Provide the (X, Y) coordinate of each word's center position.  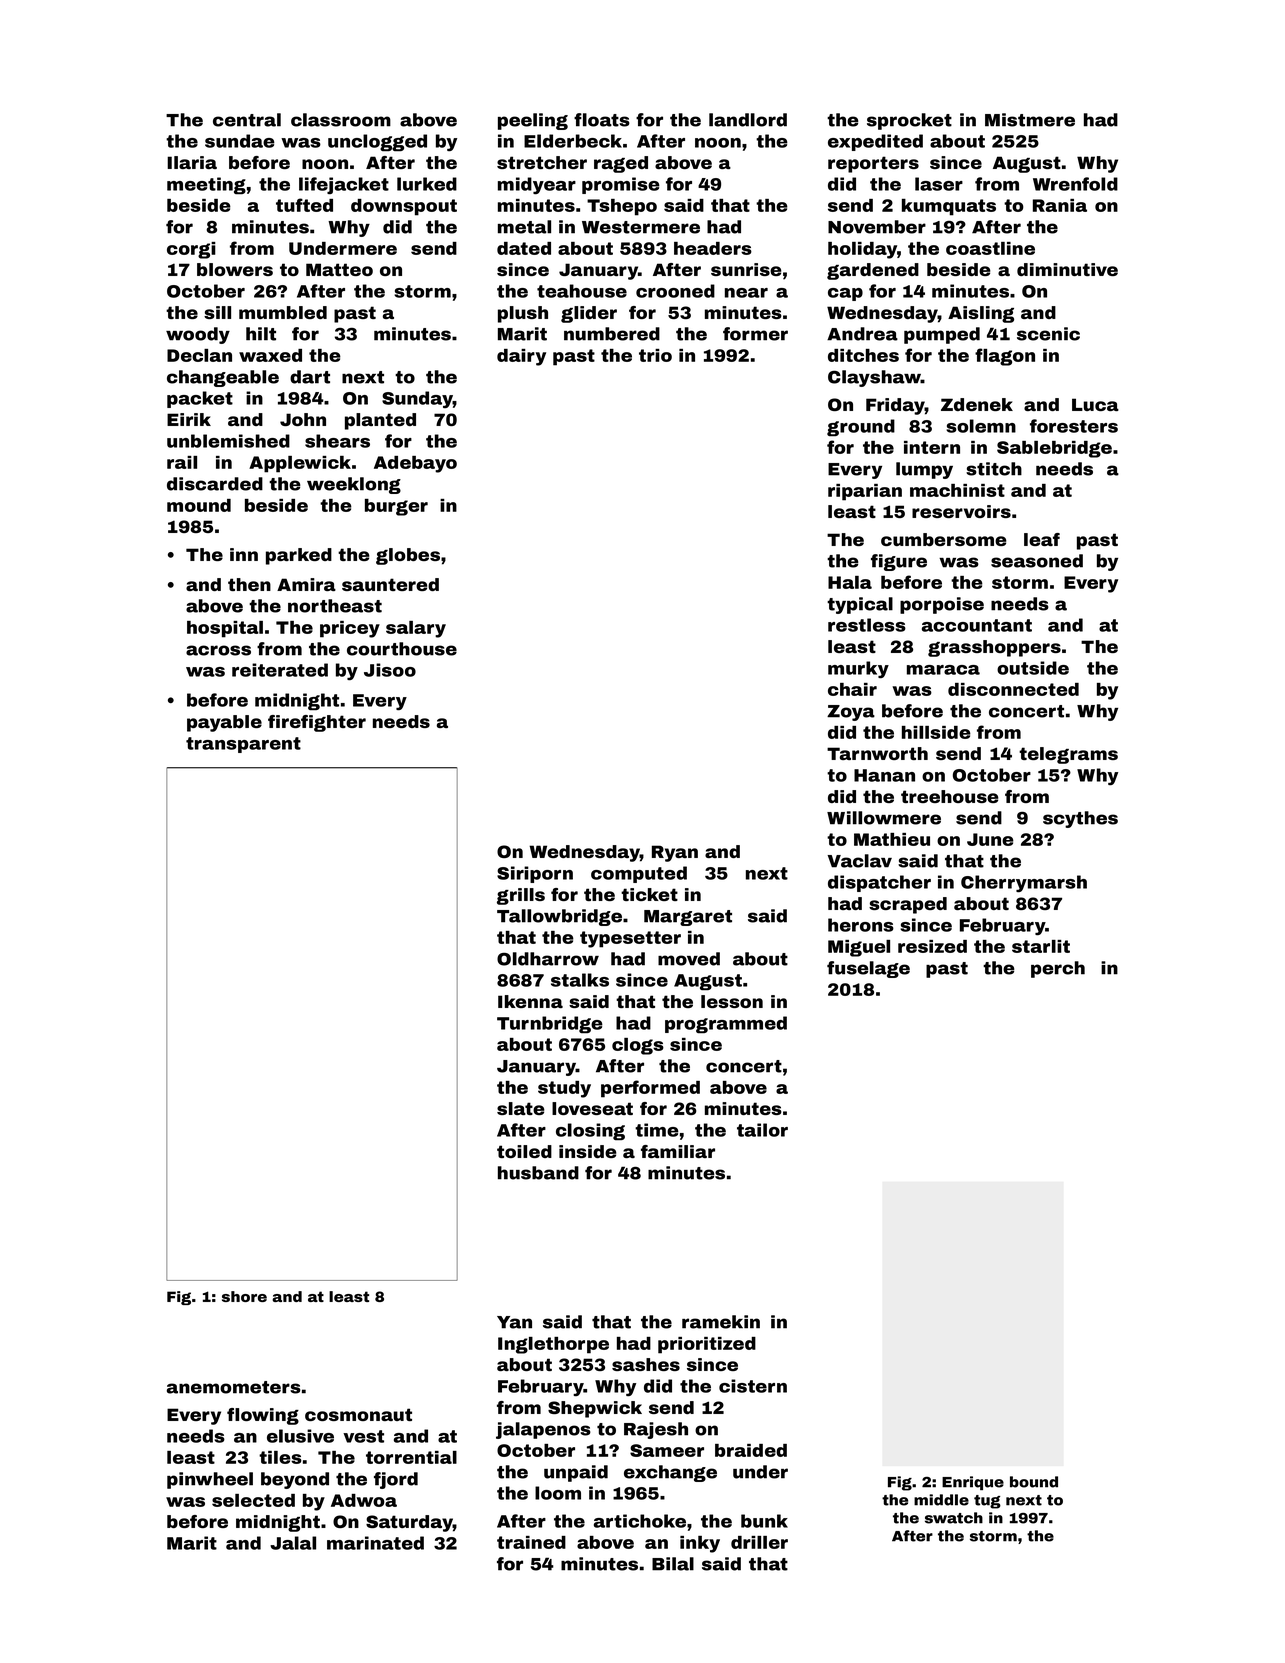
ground (861, 428)
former (755, 334)
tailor (762, 1130)
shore (244, 1296)
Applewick (300, 464)
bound (1034, 1482)
